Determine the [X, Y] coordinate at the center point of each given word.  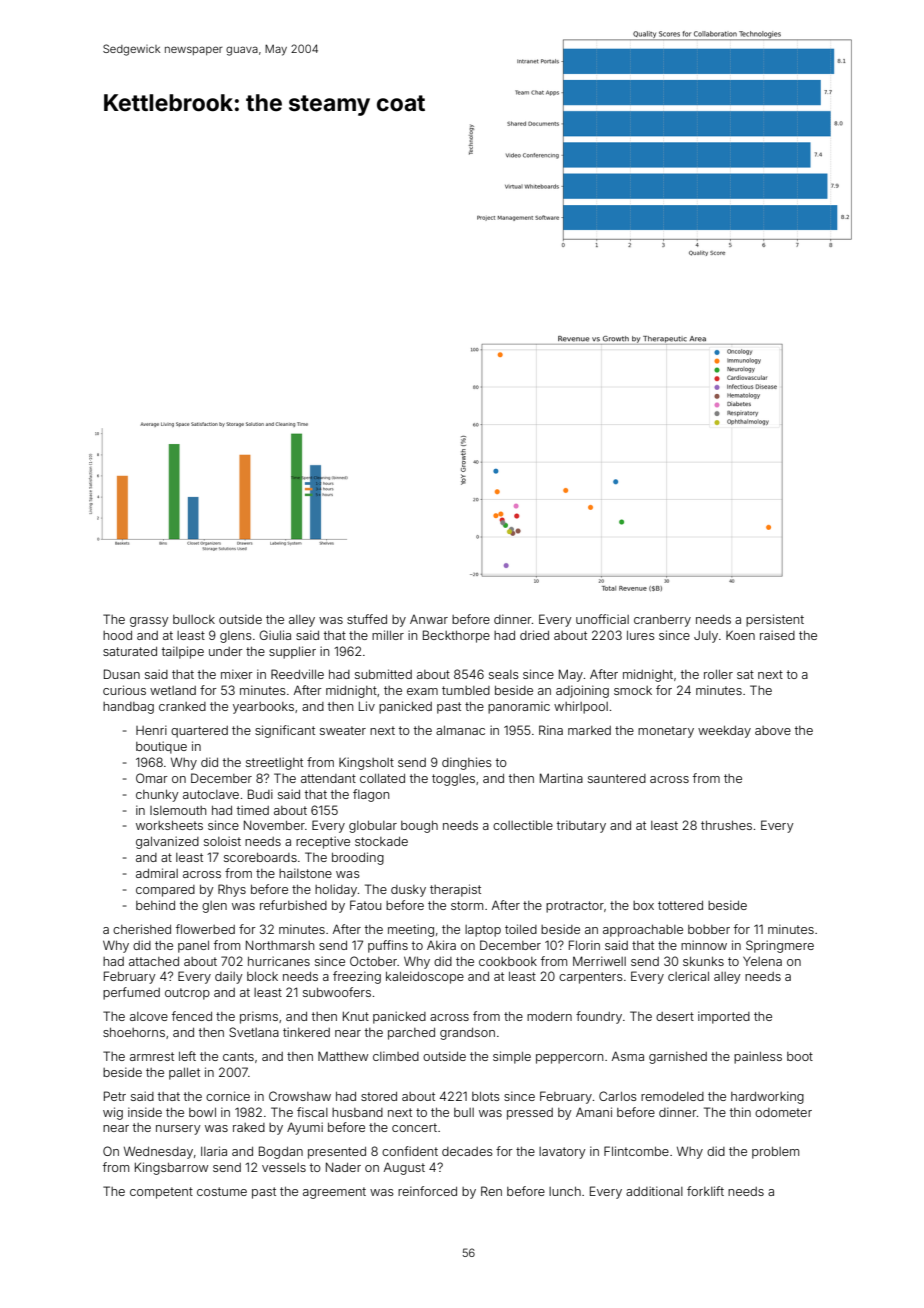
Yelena [762, 961]
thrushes [726, 825]
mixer [237, 674]
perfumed [131, 993]
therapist [455, 890]
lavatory [562, 1153]
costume [222, 1191]
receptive [323, 842]
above [773, 730]
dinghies [467, 763]
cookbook [508, 961]
